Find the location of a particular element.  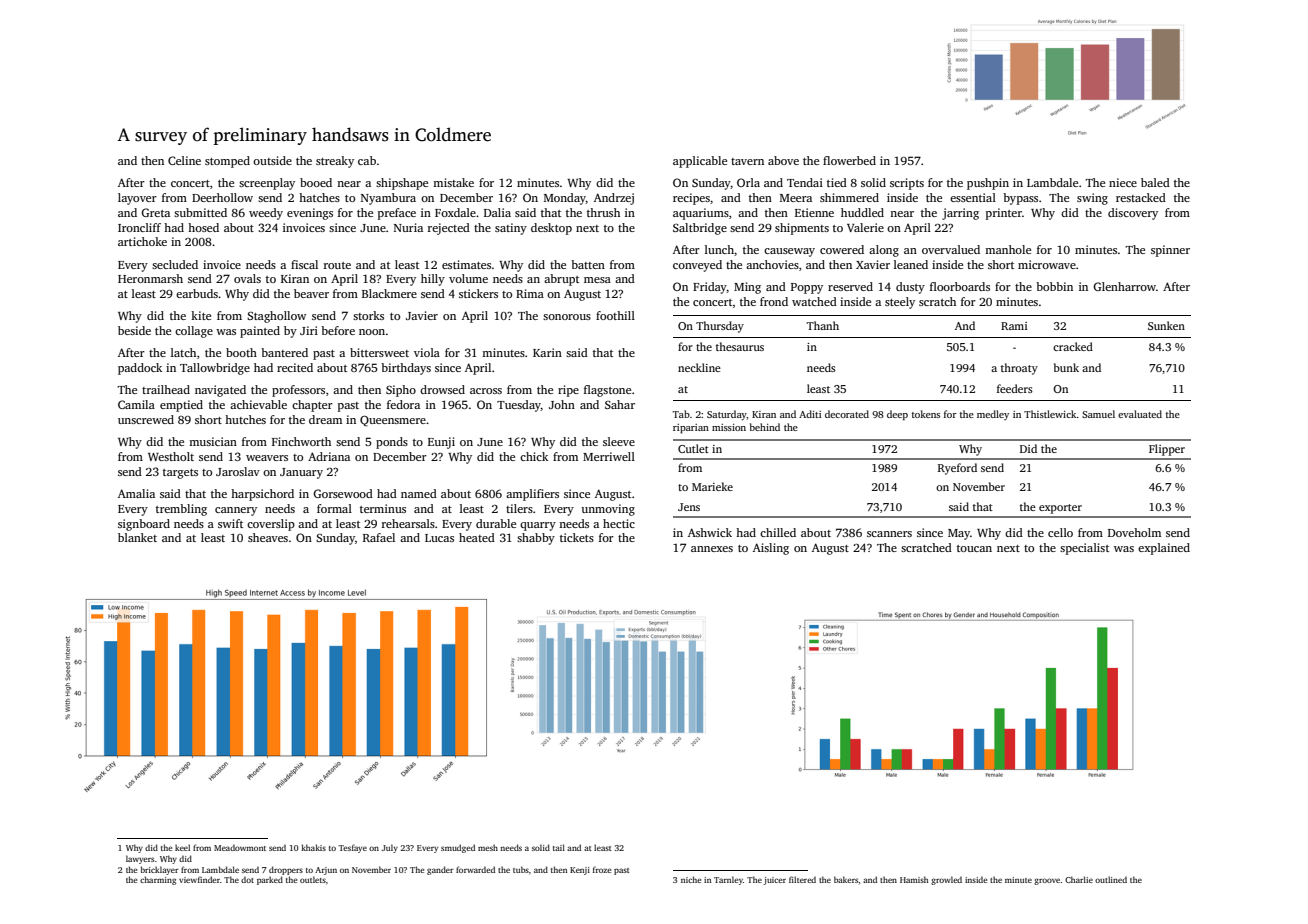

Flipper is located at coordinates (1167, 450).
